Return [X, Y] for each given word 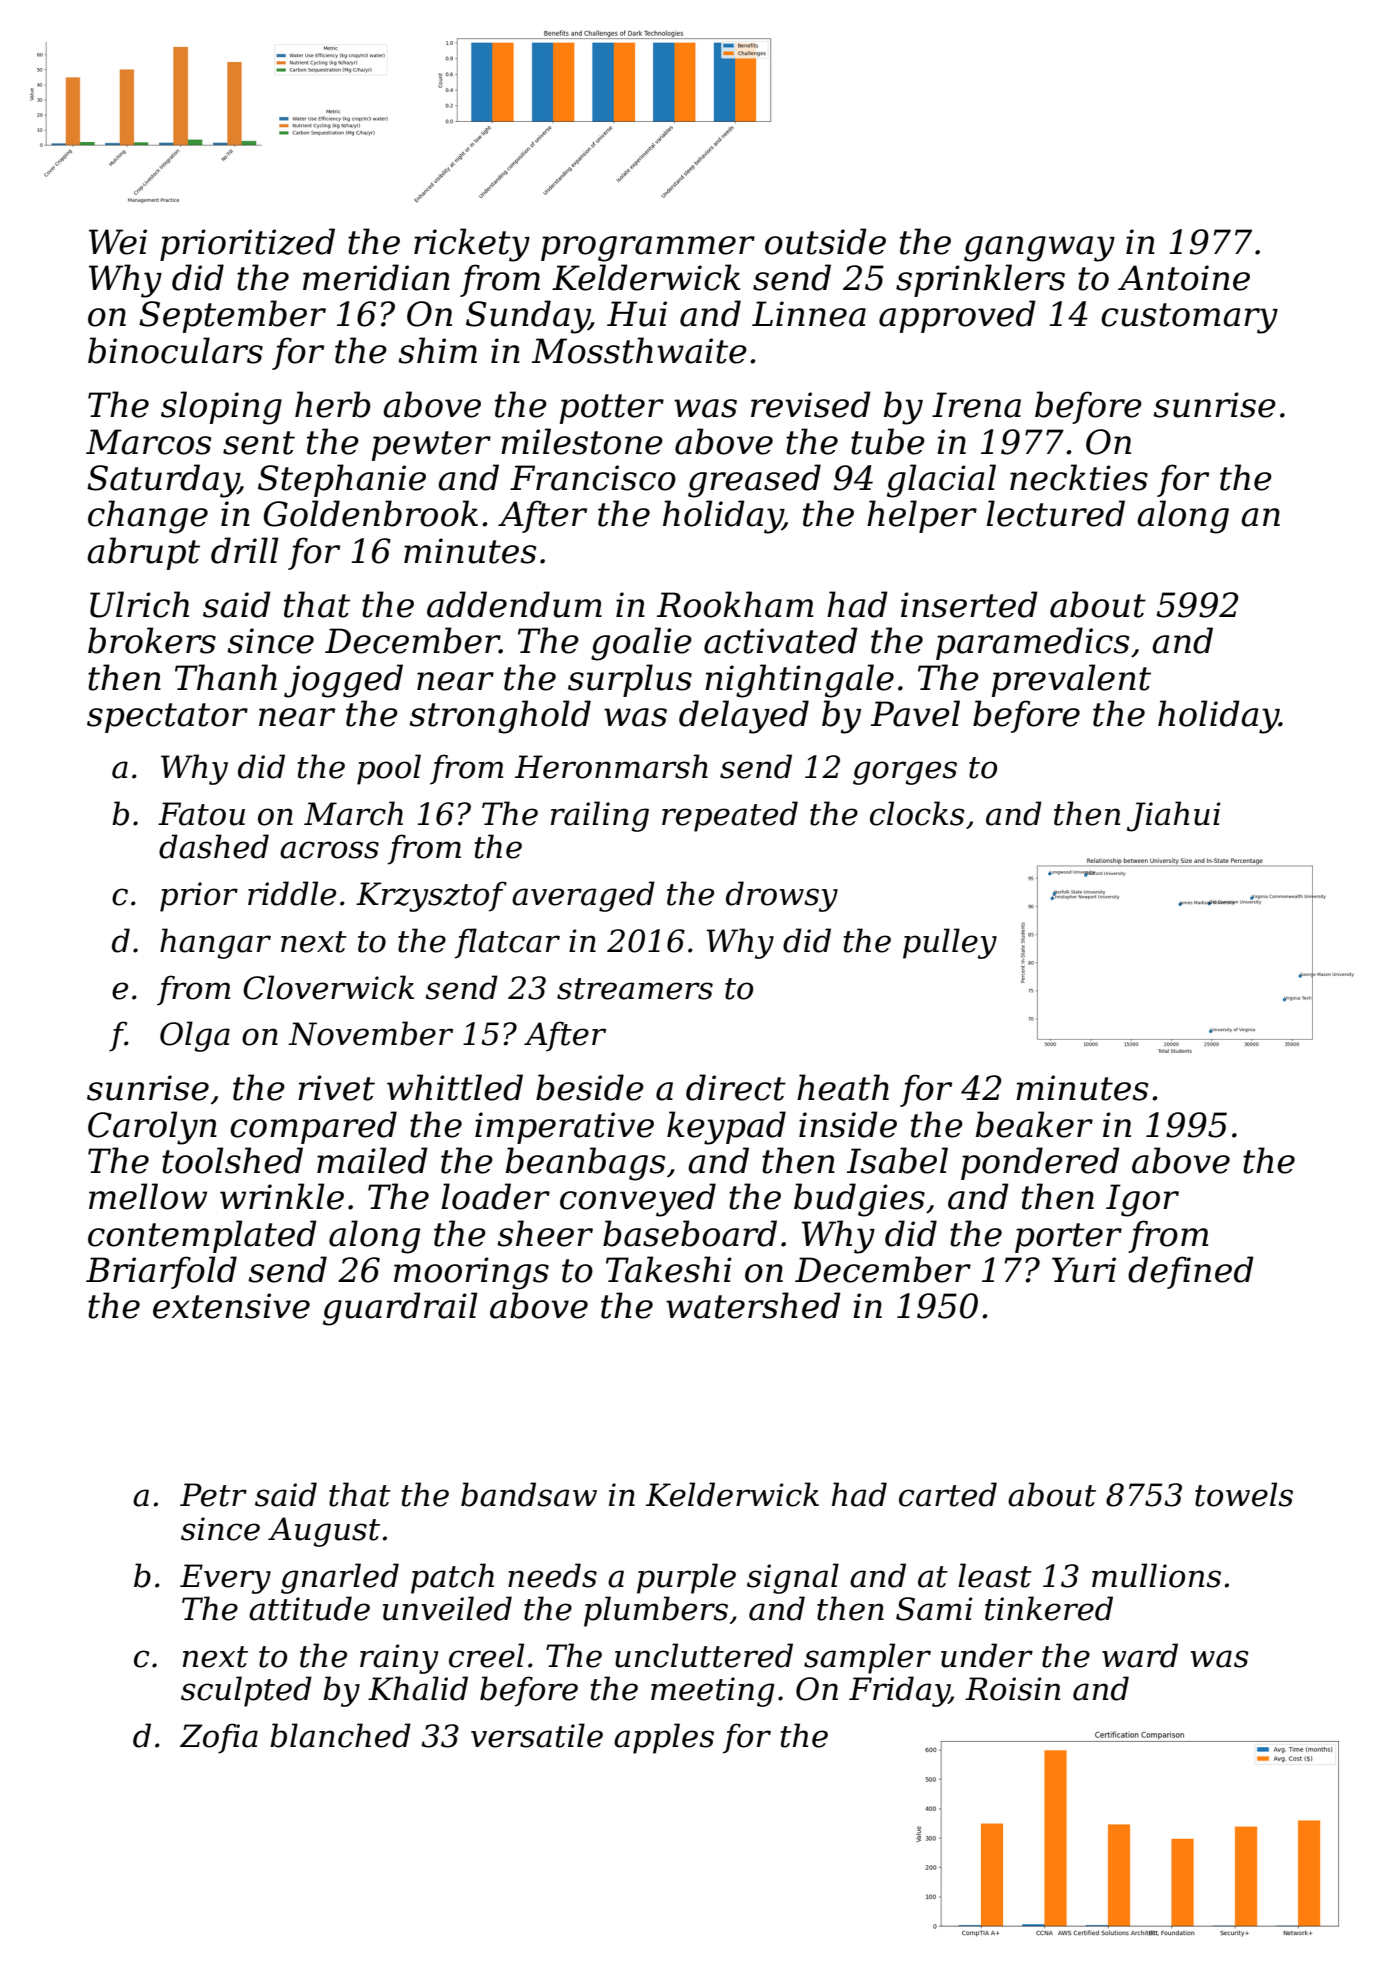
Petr [213, 1495]
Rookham [735, 604]
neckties [1079, 477]
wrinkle [282, 1196]
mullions [1156, 1575]
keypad [726, 1128]
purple [686, 1578]
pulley [950, 943]
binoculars [175, 350]
